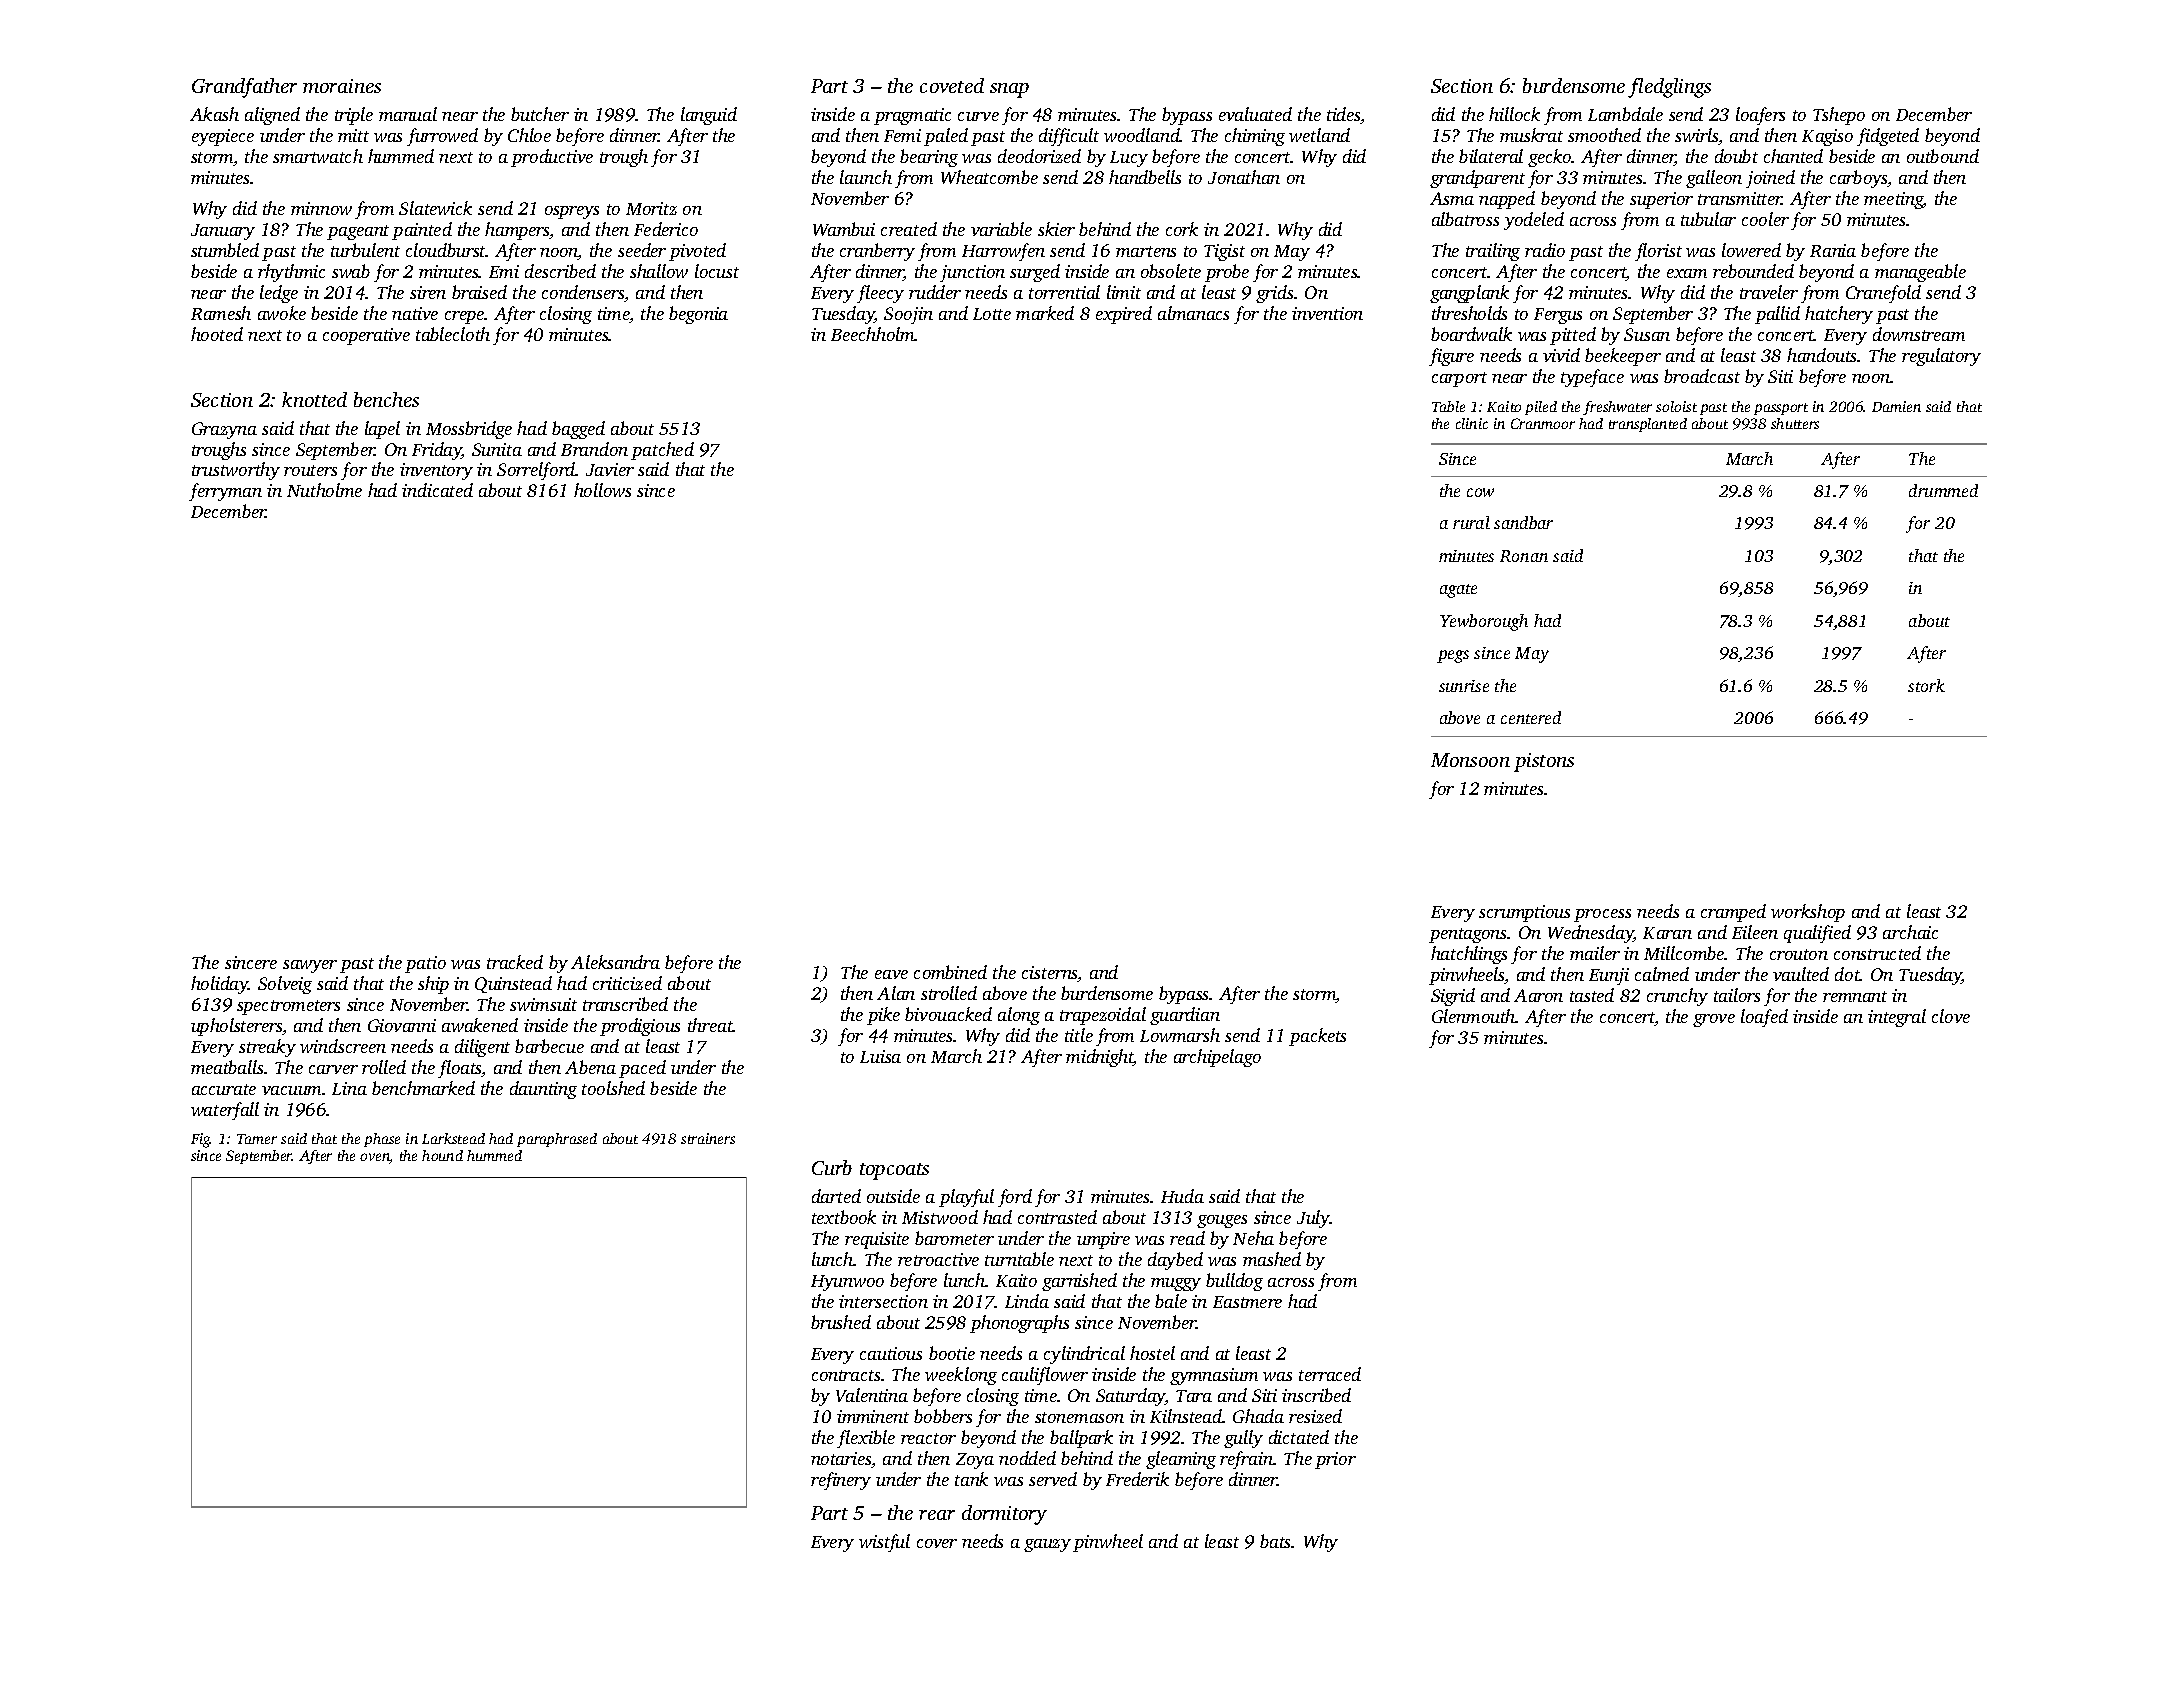 The height and width of the document is (1683, 2178). What do you see at coordinates (873, 334) in the document?
I see `Beechholm` at bounding box center [873, 334].
